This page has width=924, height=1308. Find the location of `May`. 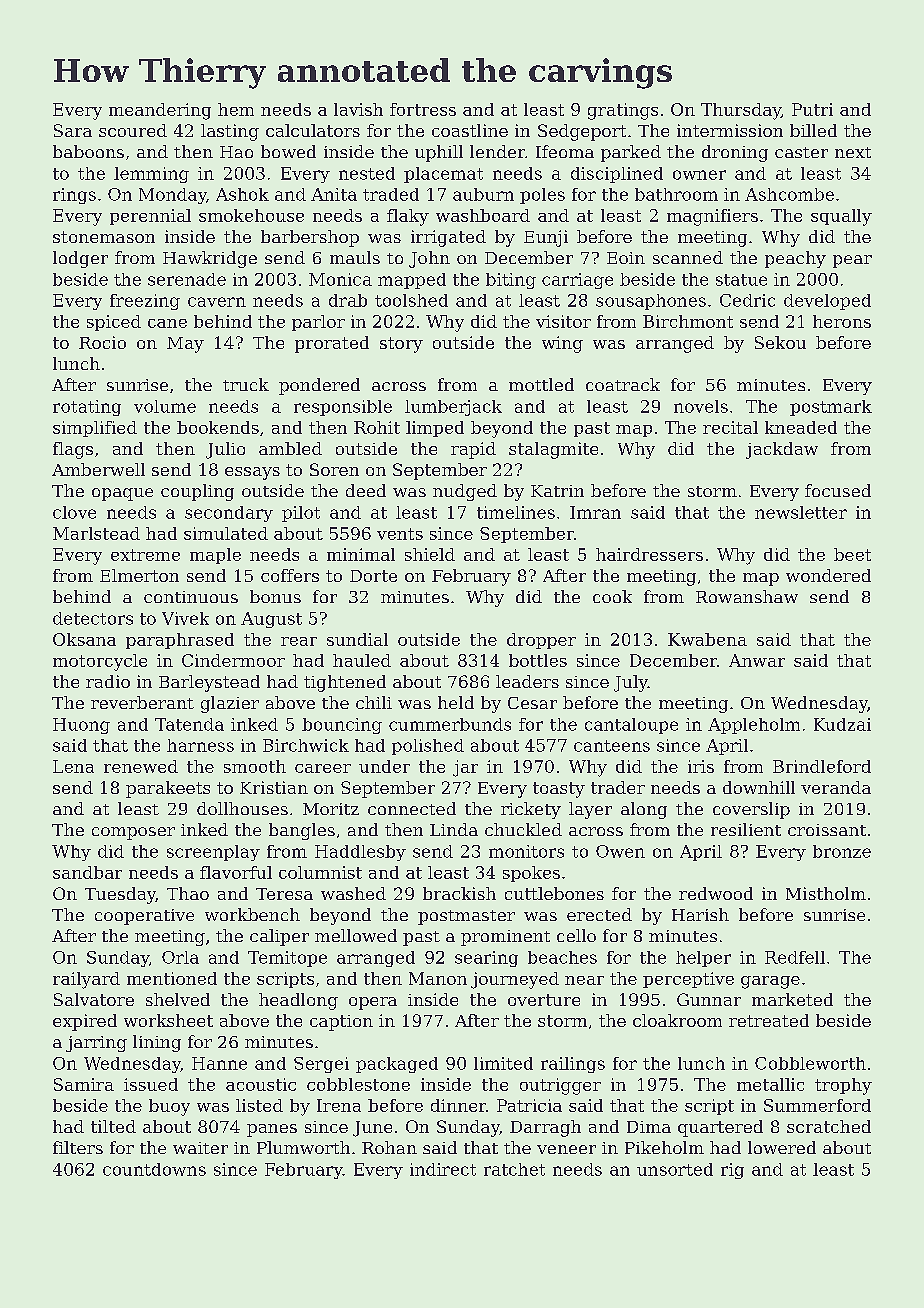

May is located at coordinates (185, 345).
